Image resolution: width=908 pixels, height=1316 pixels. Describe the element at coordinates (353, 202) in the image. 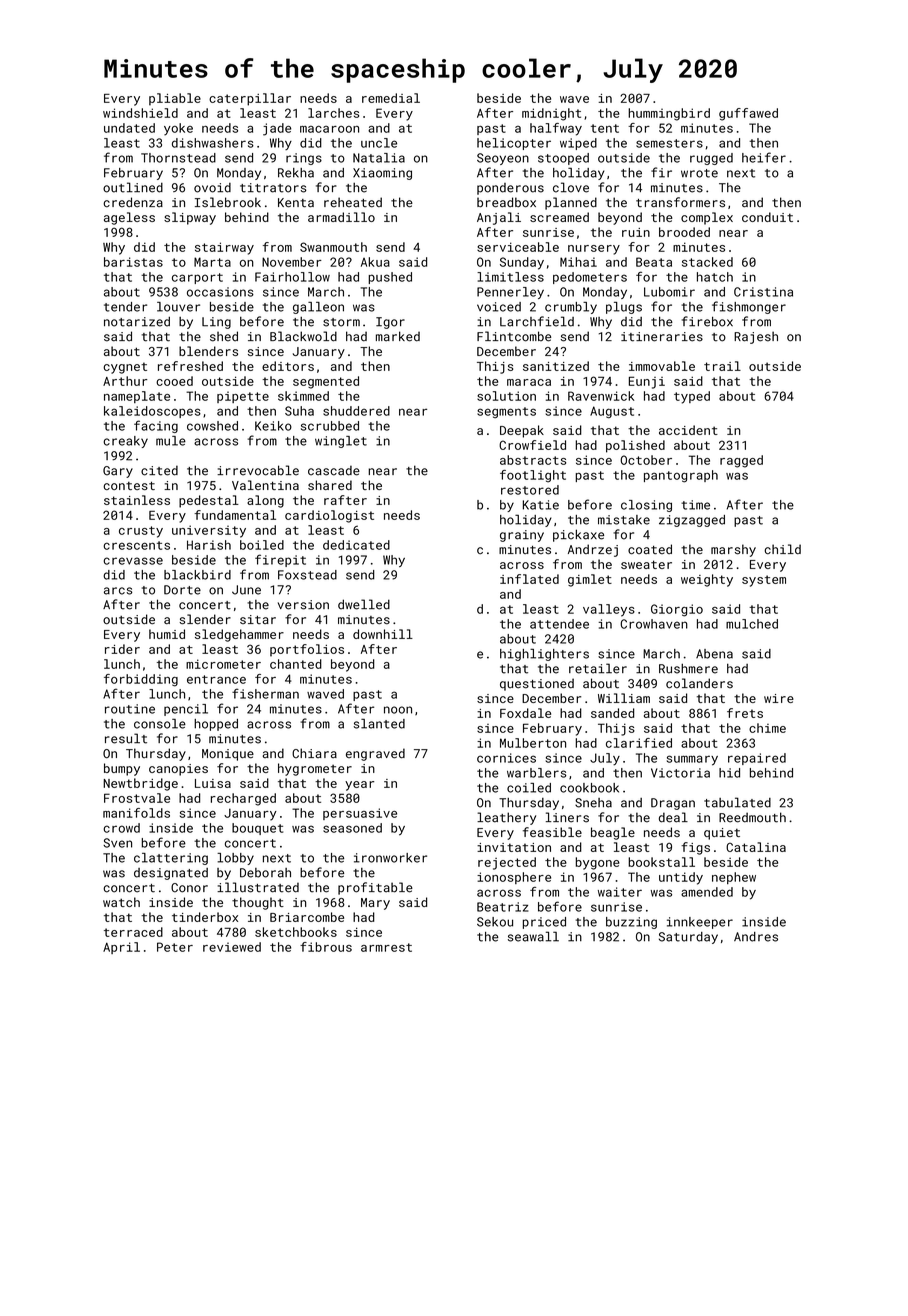

I see `reheated` at that location.
